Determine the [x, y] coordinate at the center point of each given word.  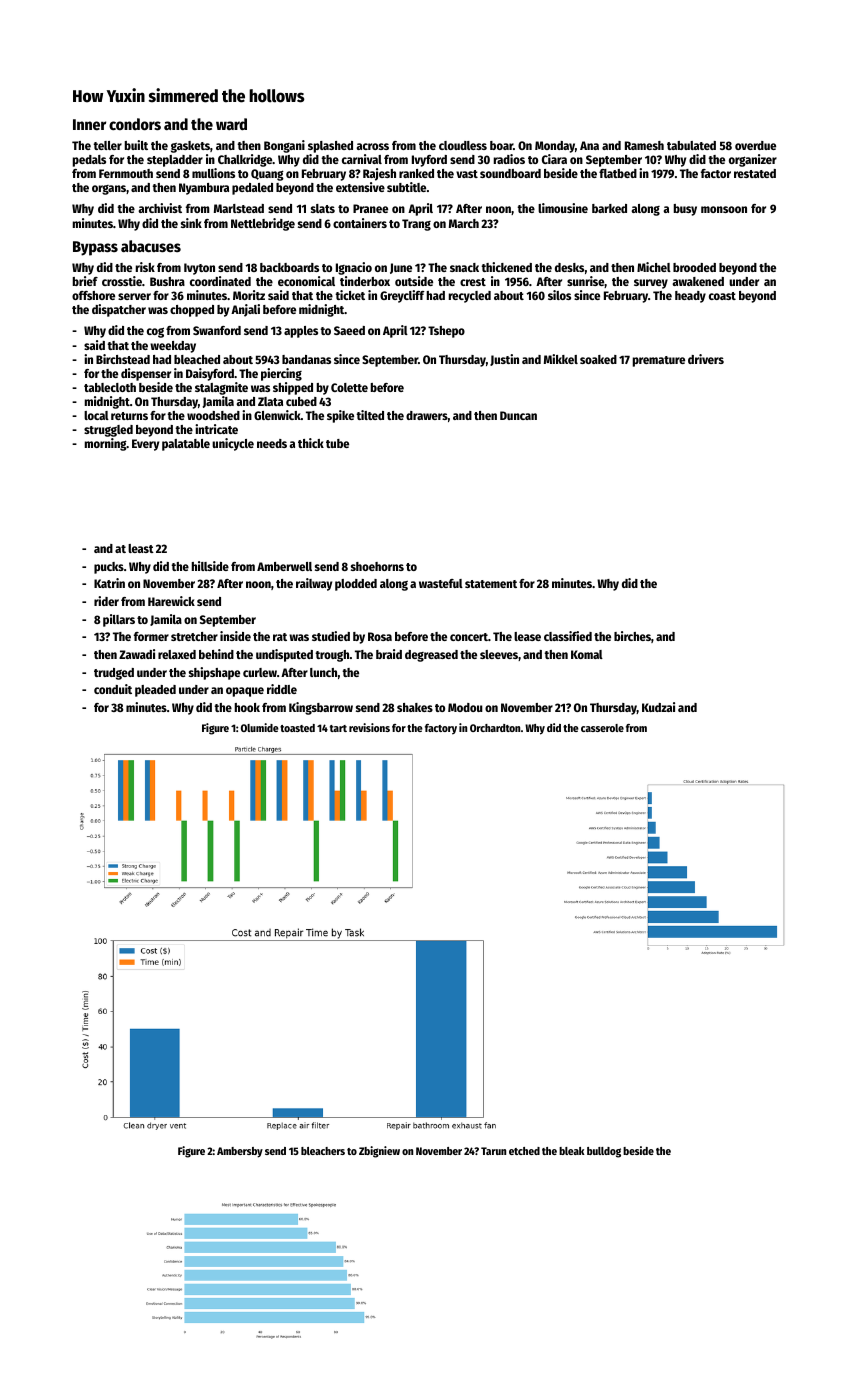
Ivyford [429, 161]
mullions [213, 173]
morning [106, 444]
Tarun [493, 1151]
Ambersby [240, 1152]
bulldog [604, 1152]
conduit [113, 689]
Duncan [518, 415]
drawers [427, 415]
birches [632, 636]
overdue [755, 145]
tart [338, 728]
